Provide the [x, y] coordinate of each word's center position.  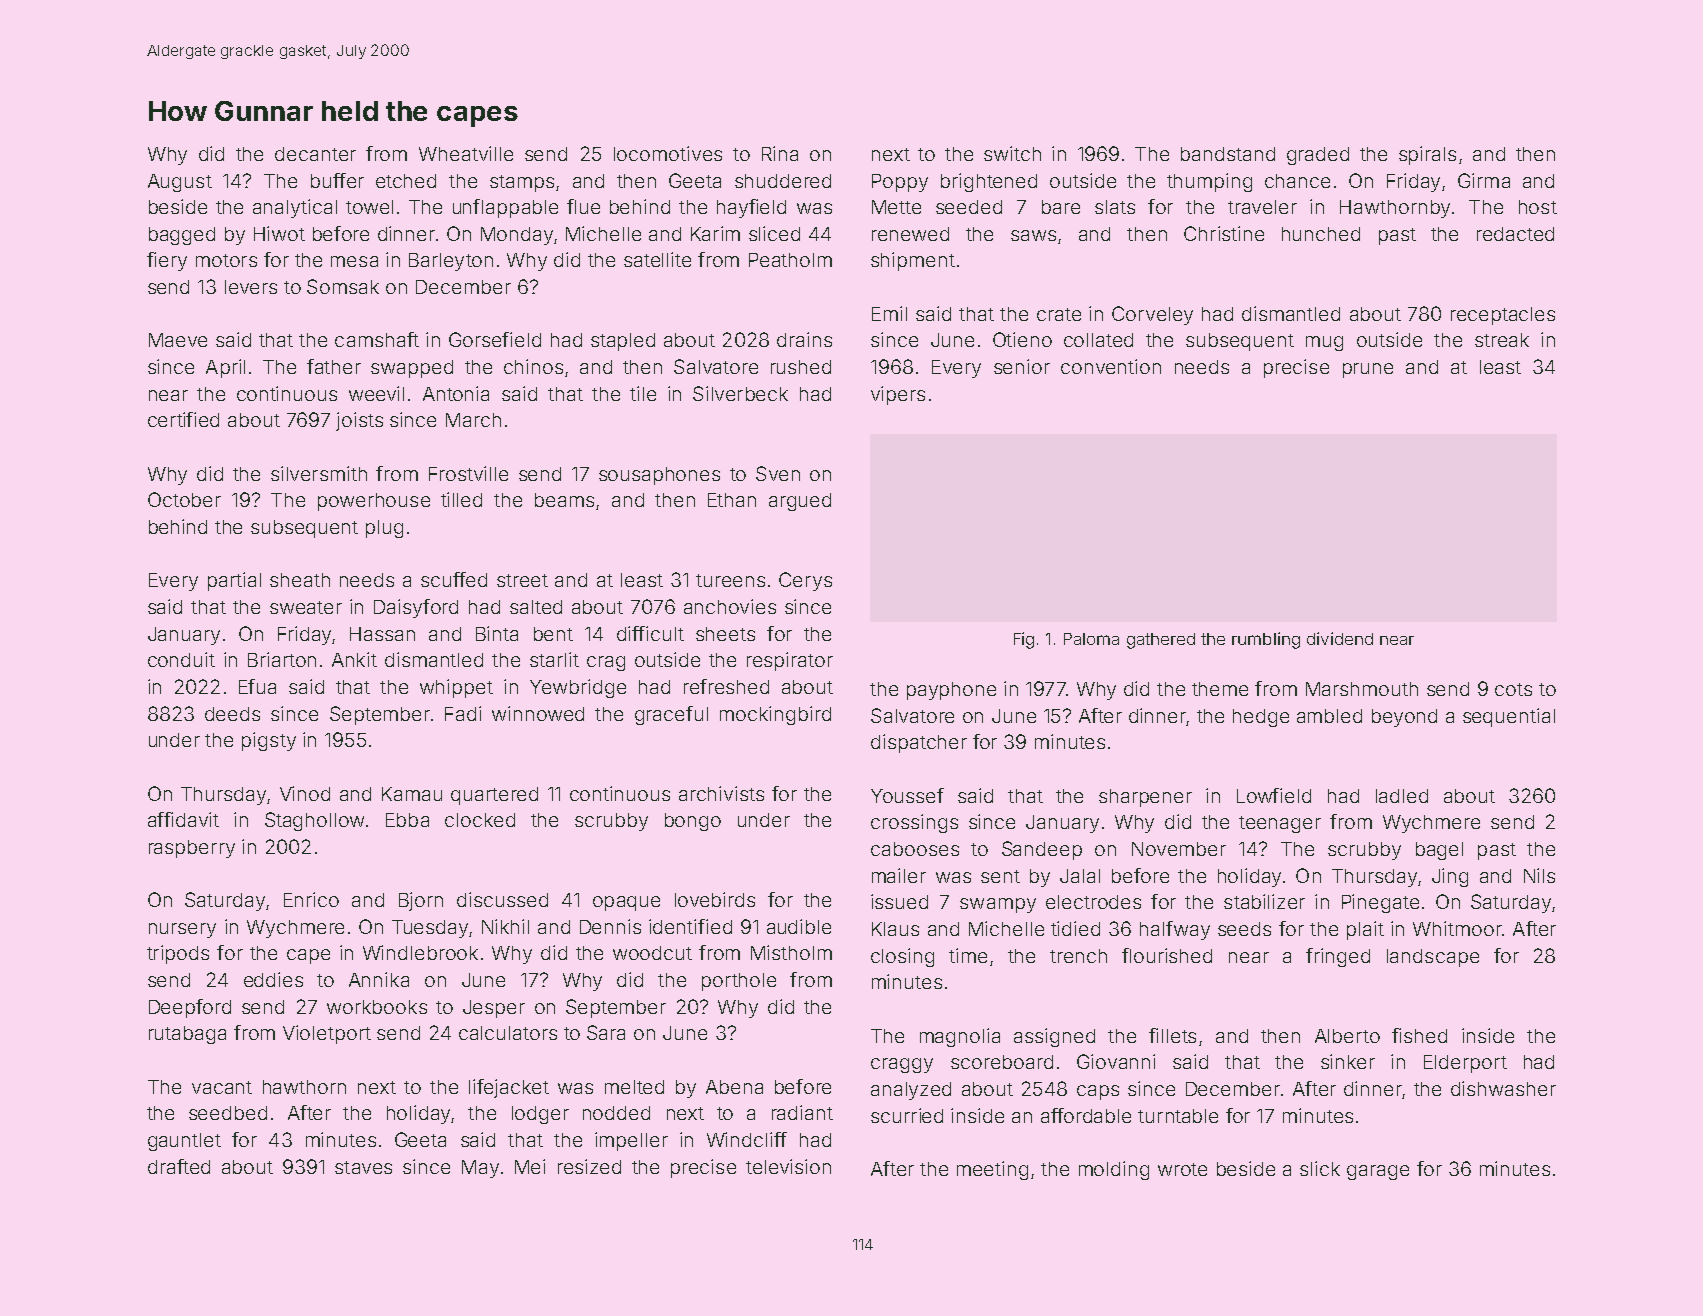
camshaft [377, 339]
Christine [1224, 233]
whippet [456, 688]
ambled [1329, 716]
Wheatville [466, 153]
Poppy [900, 183]
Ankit [354, 659]
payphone [951, 691]
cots [1513, 689]
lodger [540, 1115]
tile [643, 393]
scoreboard [1002, 1062]
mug [1324, 343]
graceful [671, 715]
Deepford [190, 1008]
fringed [1338, 957]
